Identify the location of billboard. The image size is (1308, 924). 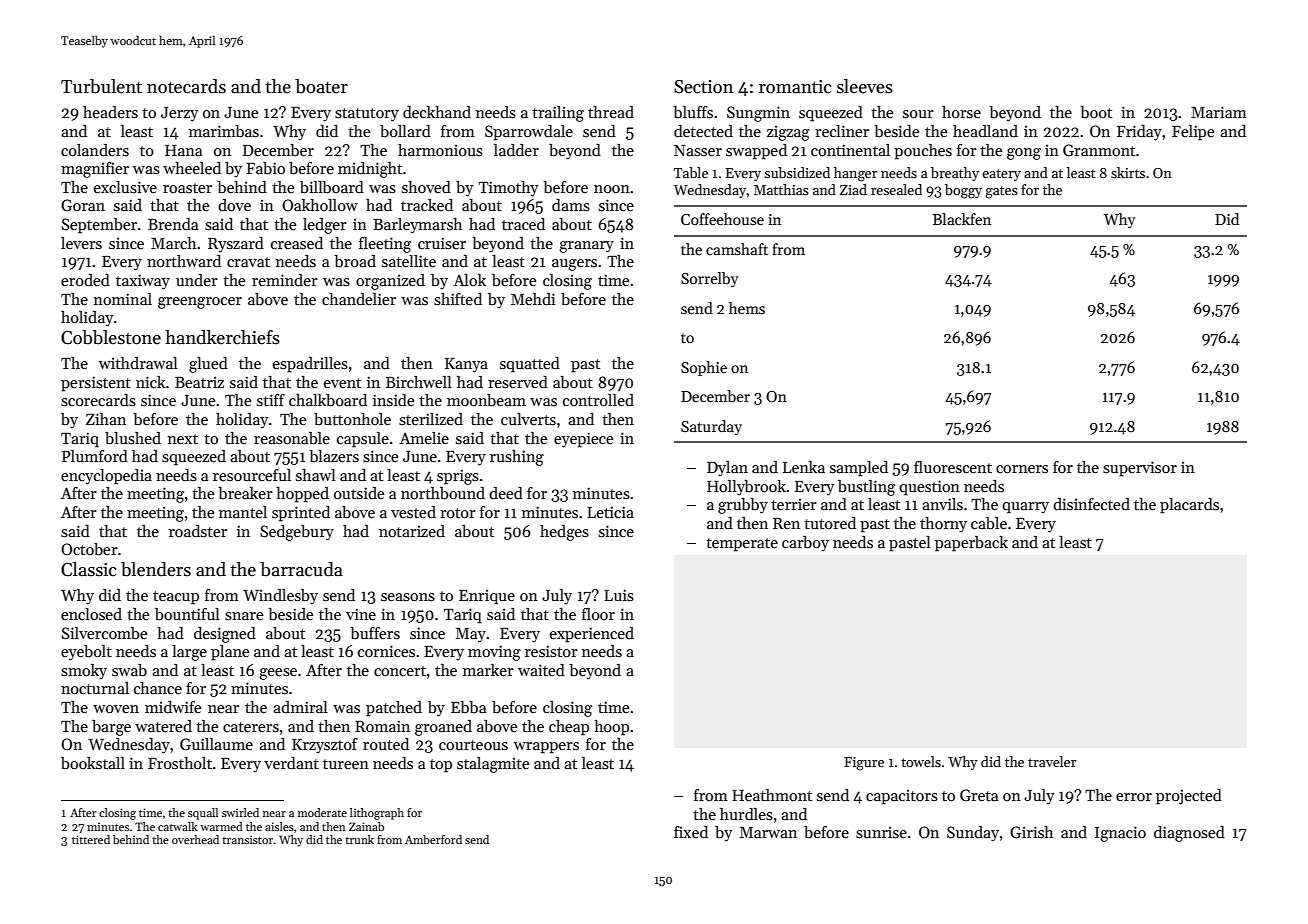
(332, 187).
